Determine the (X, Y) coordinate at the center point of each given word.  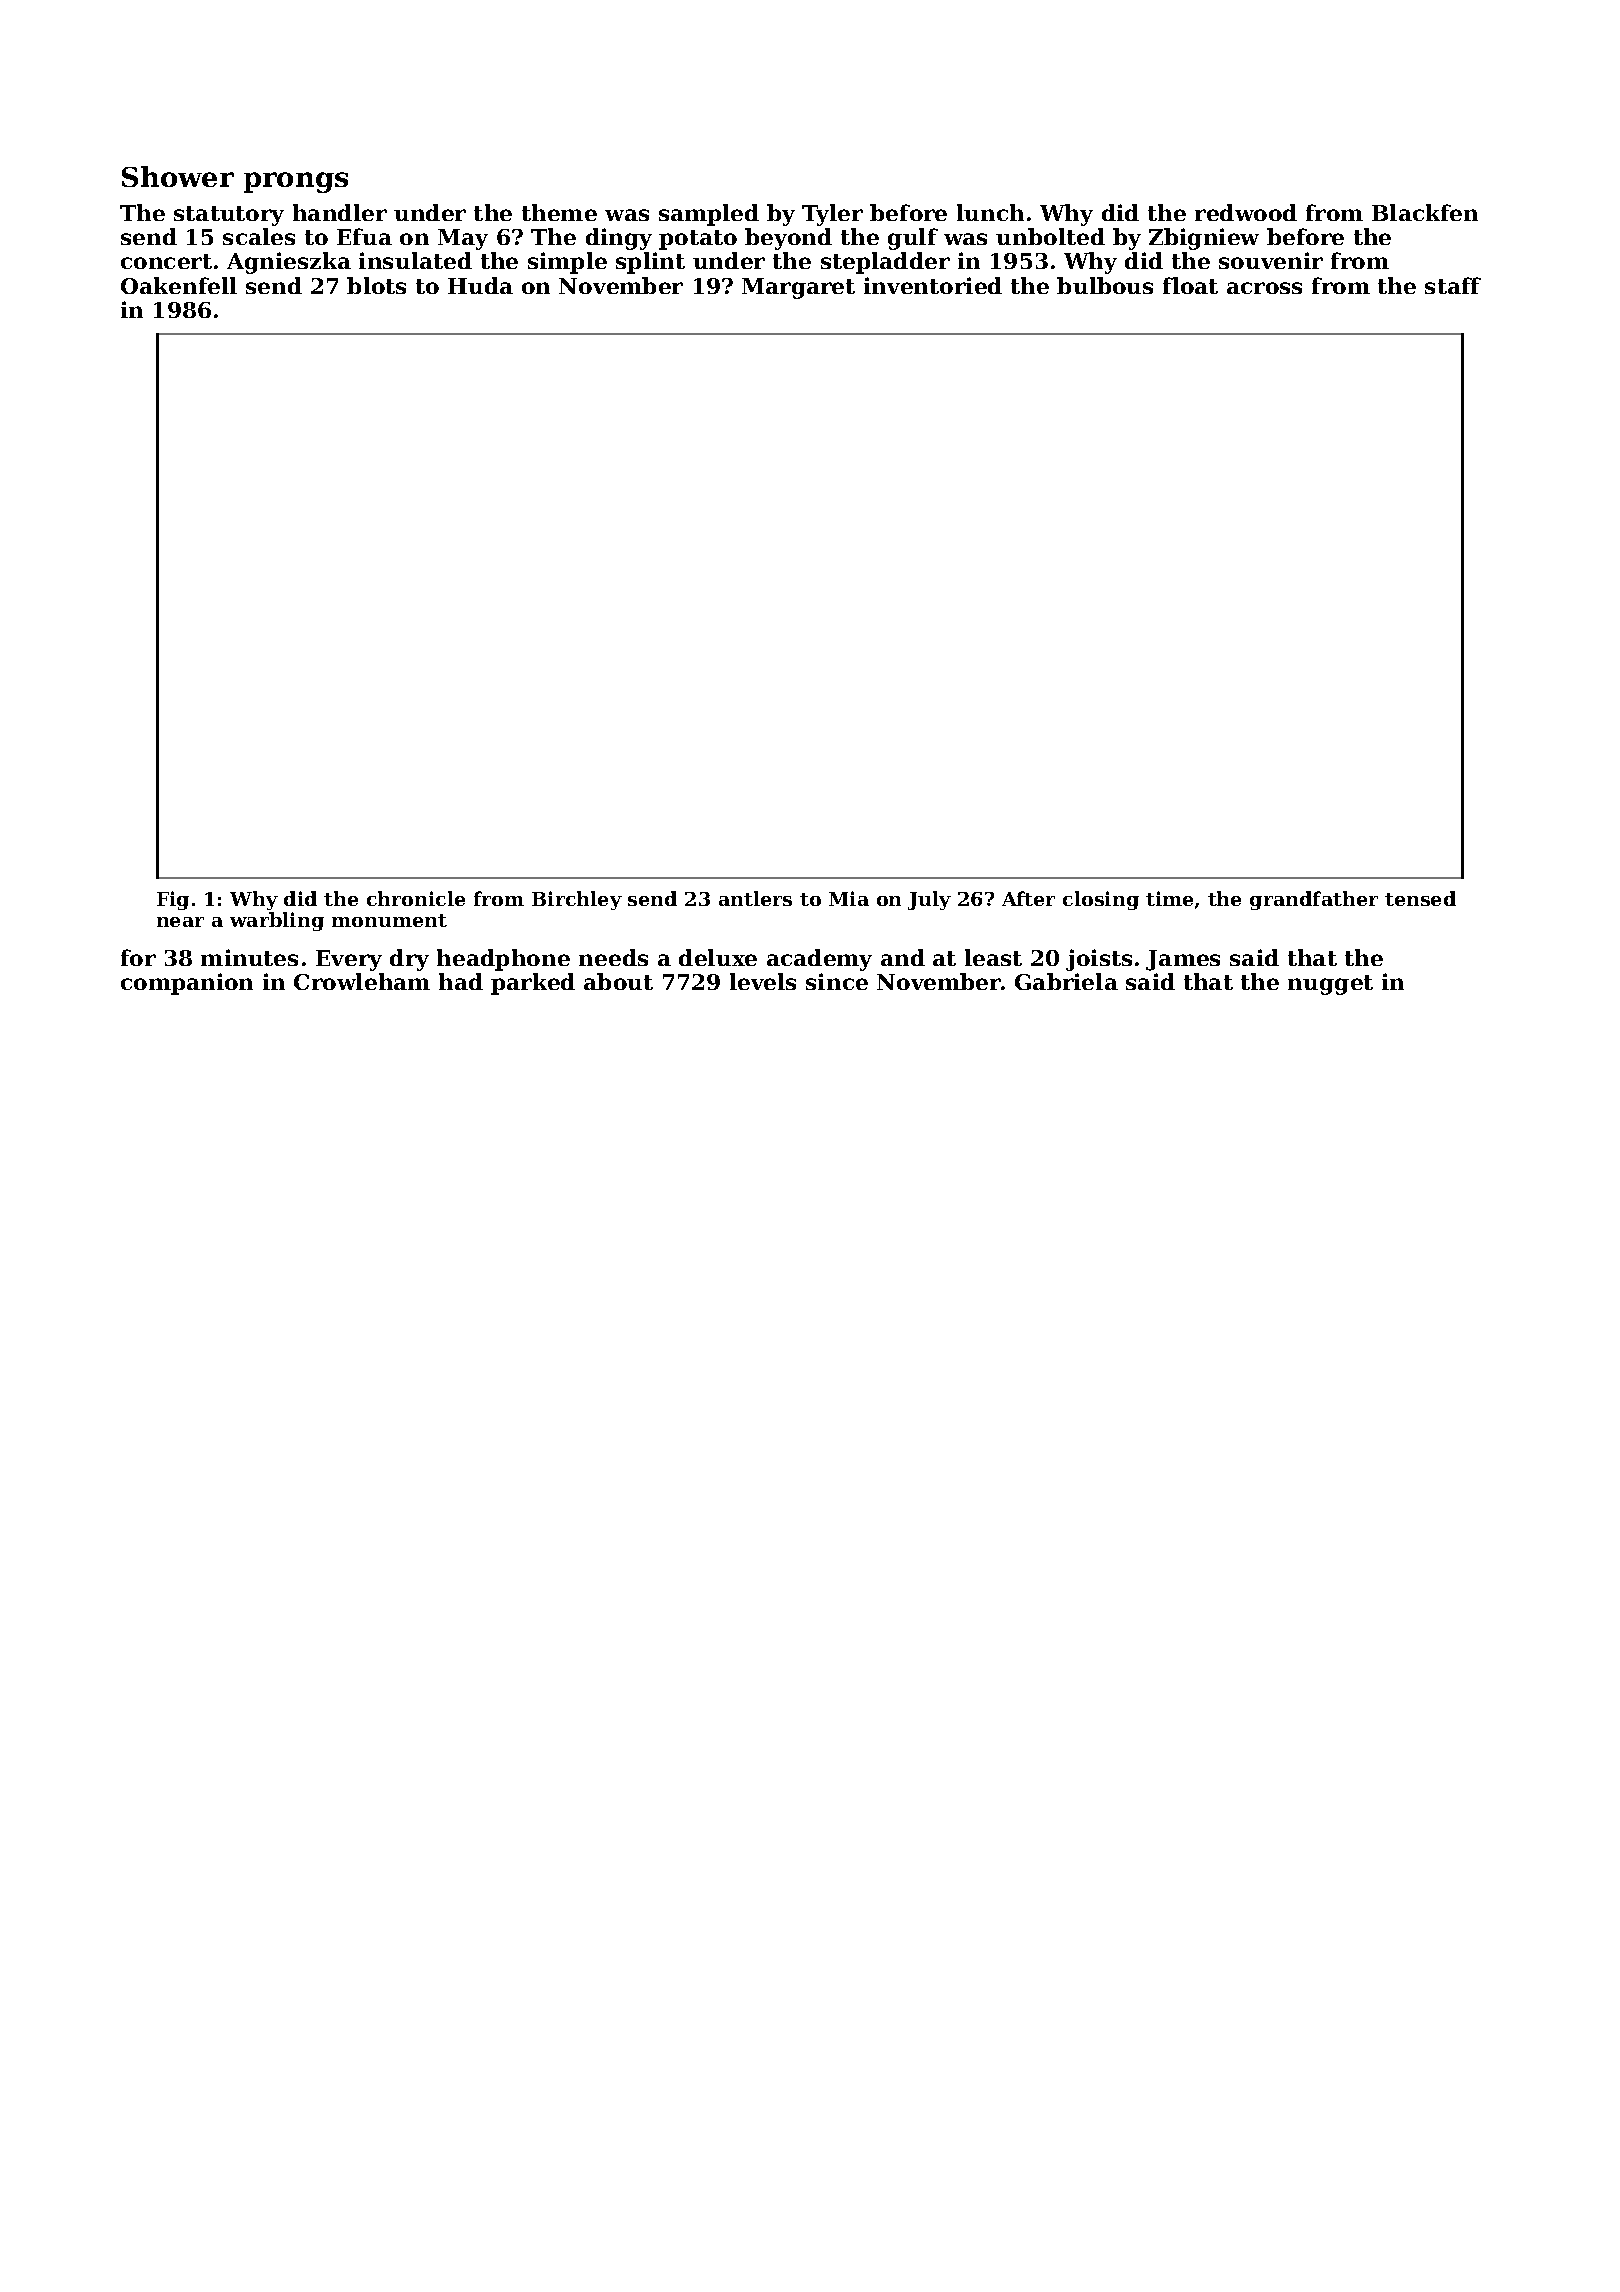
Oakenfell (179, 285)
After (1028, 898)
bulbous (1105, 285)
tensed (1420, 898)
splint (650, 263)
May (463, 239)
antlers (755, 898)
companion (187, 984)
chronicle (416, 898)
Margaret (798, 288)
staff (1453, 285)
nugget (1330, 985)
